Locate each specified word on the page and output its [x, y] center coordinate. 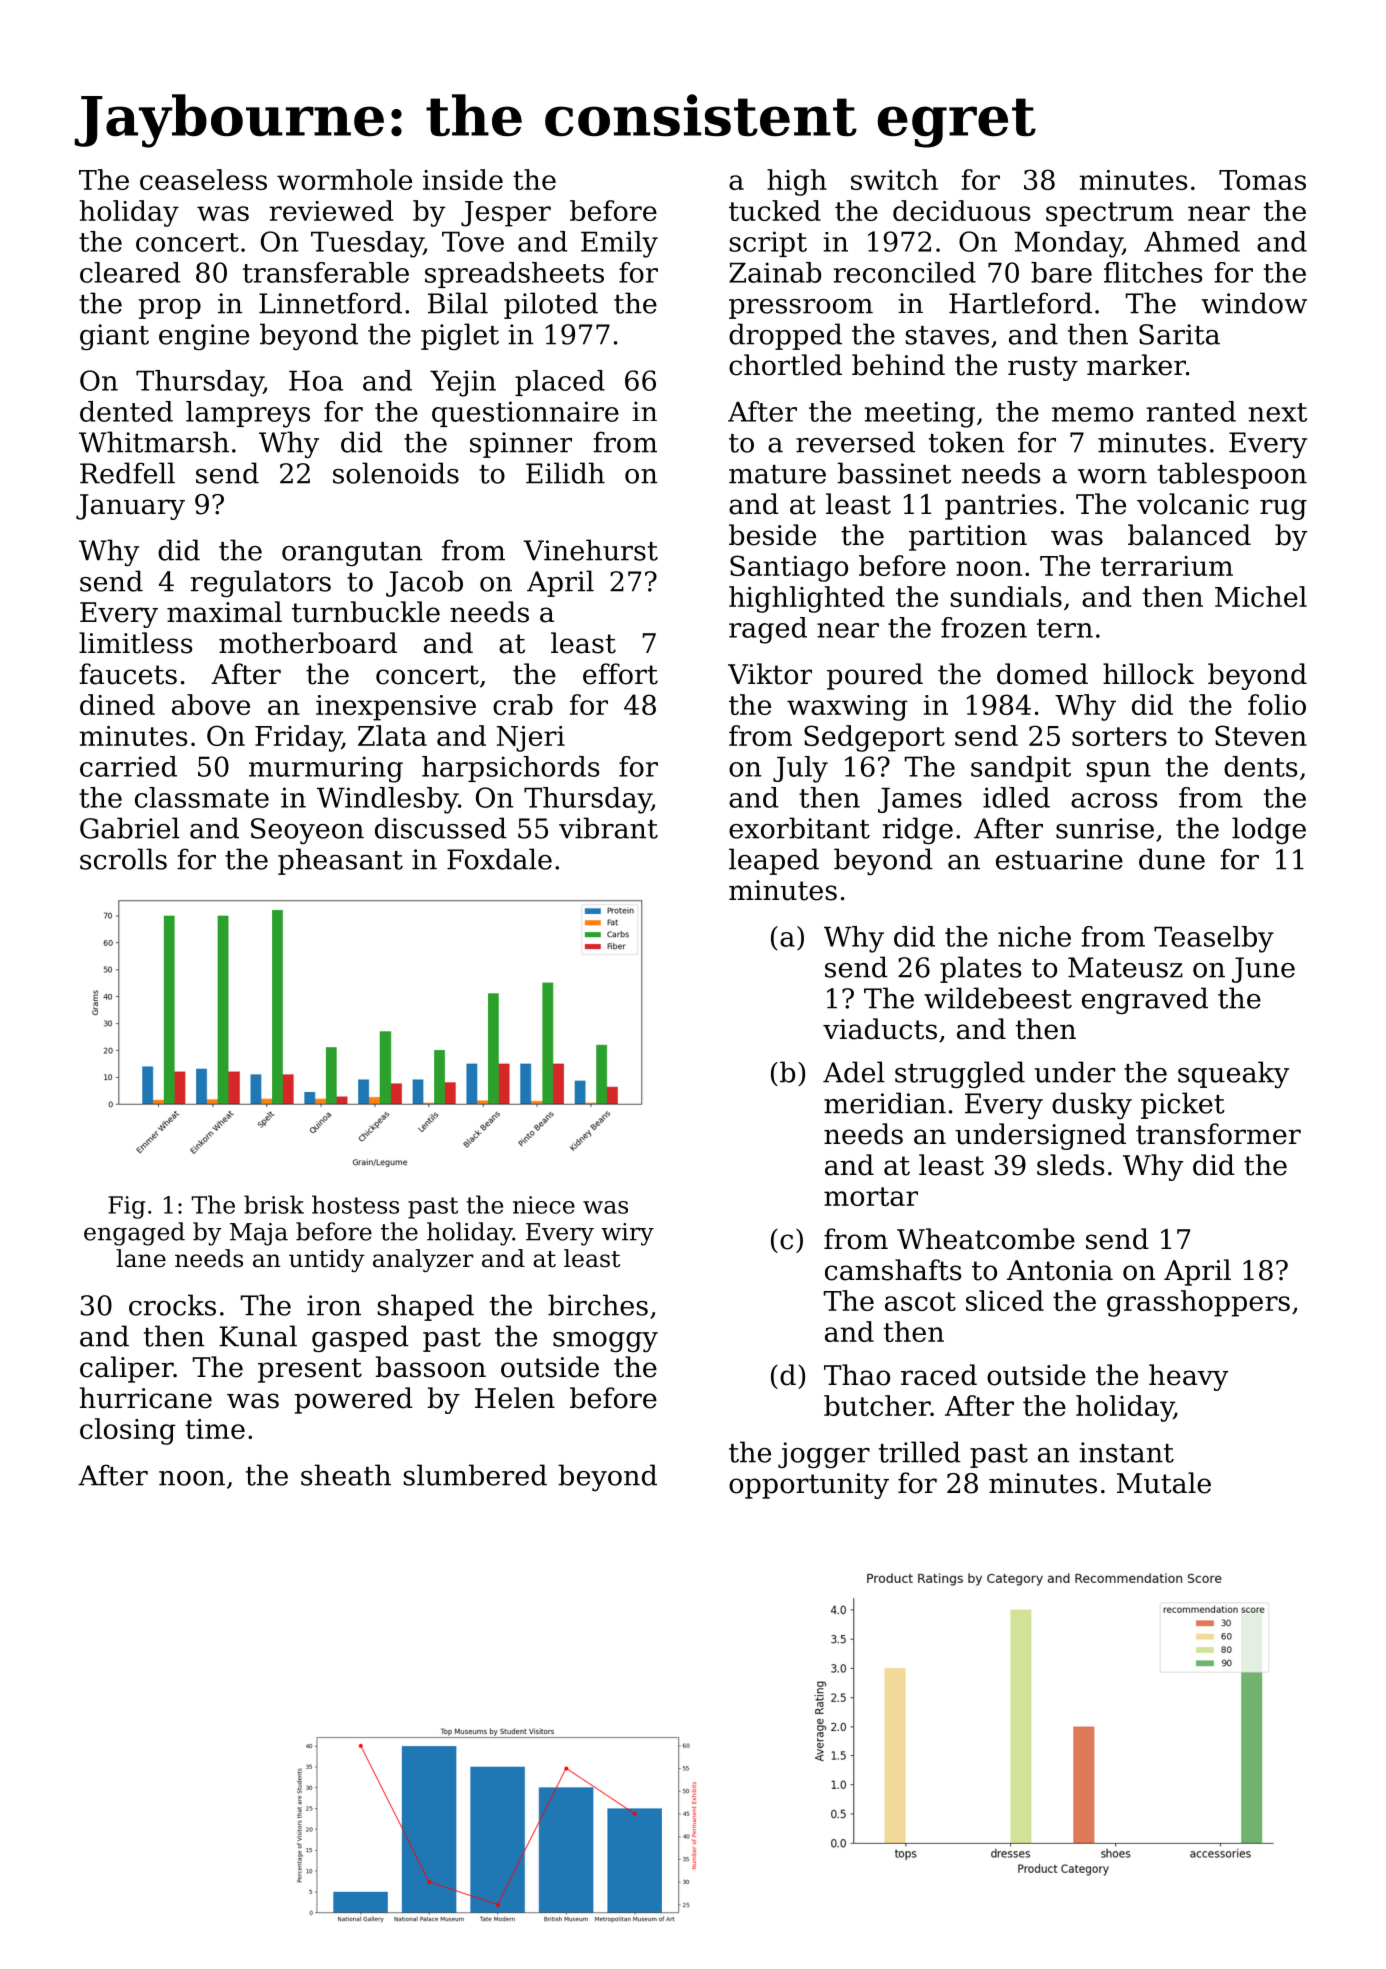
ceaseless [203, 179]
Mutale [1164, 1483]
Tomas [1262, 180]
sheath [346, 1475]
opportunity [809, 1486]
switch [894, 179]
